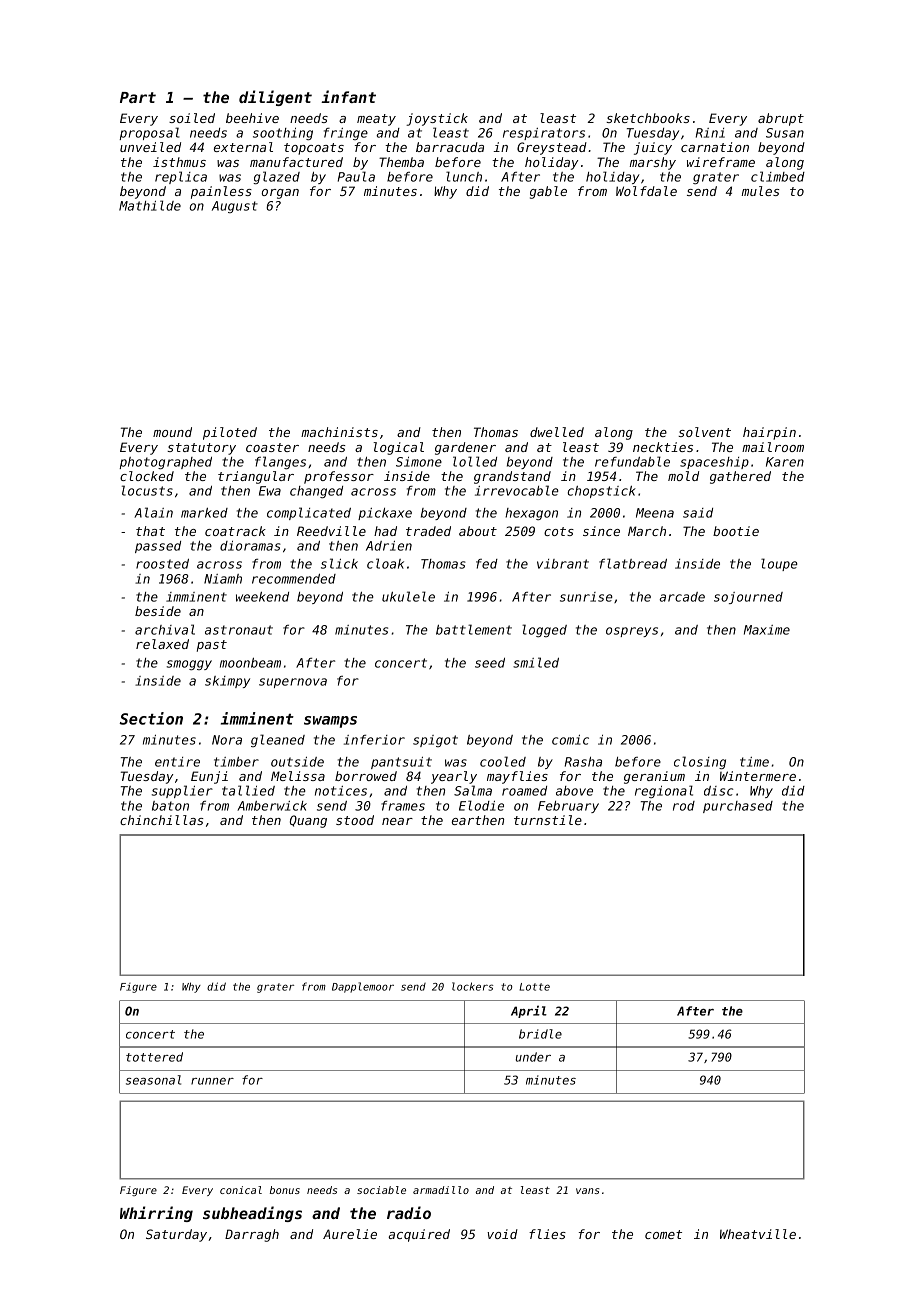 The image size is (924, 1308). What do you see at coordinates (285, 1190) in the page?
I see `bonus` at bounding box center [285, 1190].
